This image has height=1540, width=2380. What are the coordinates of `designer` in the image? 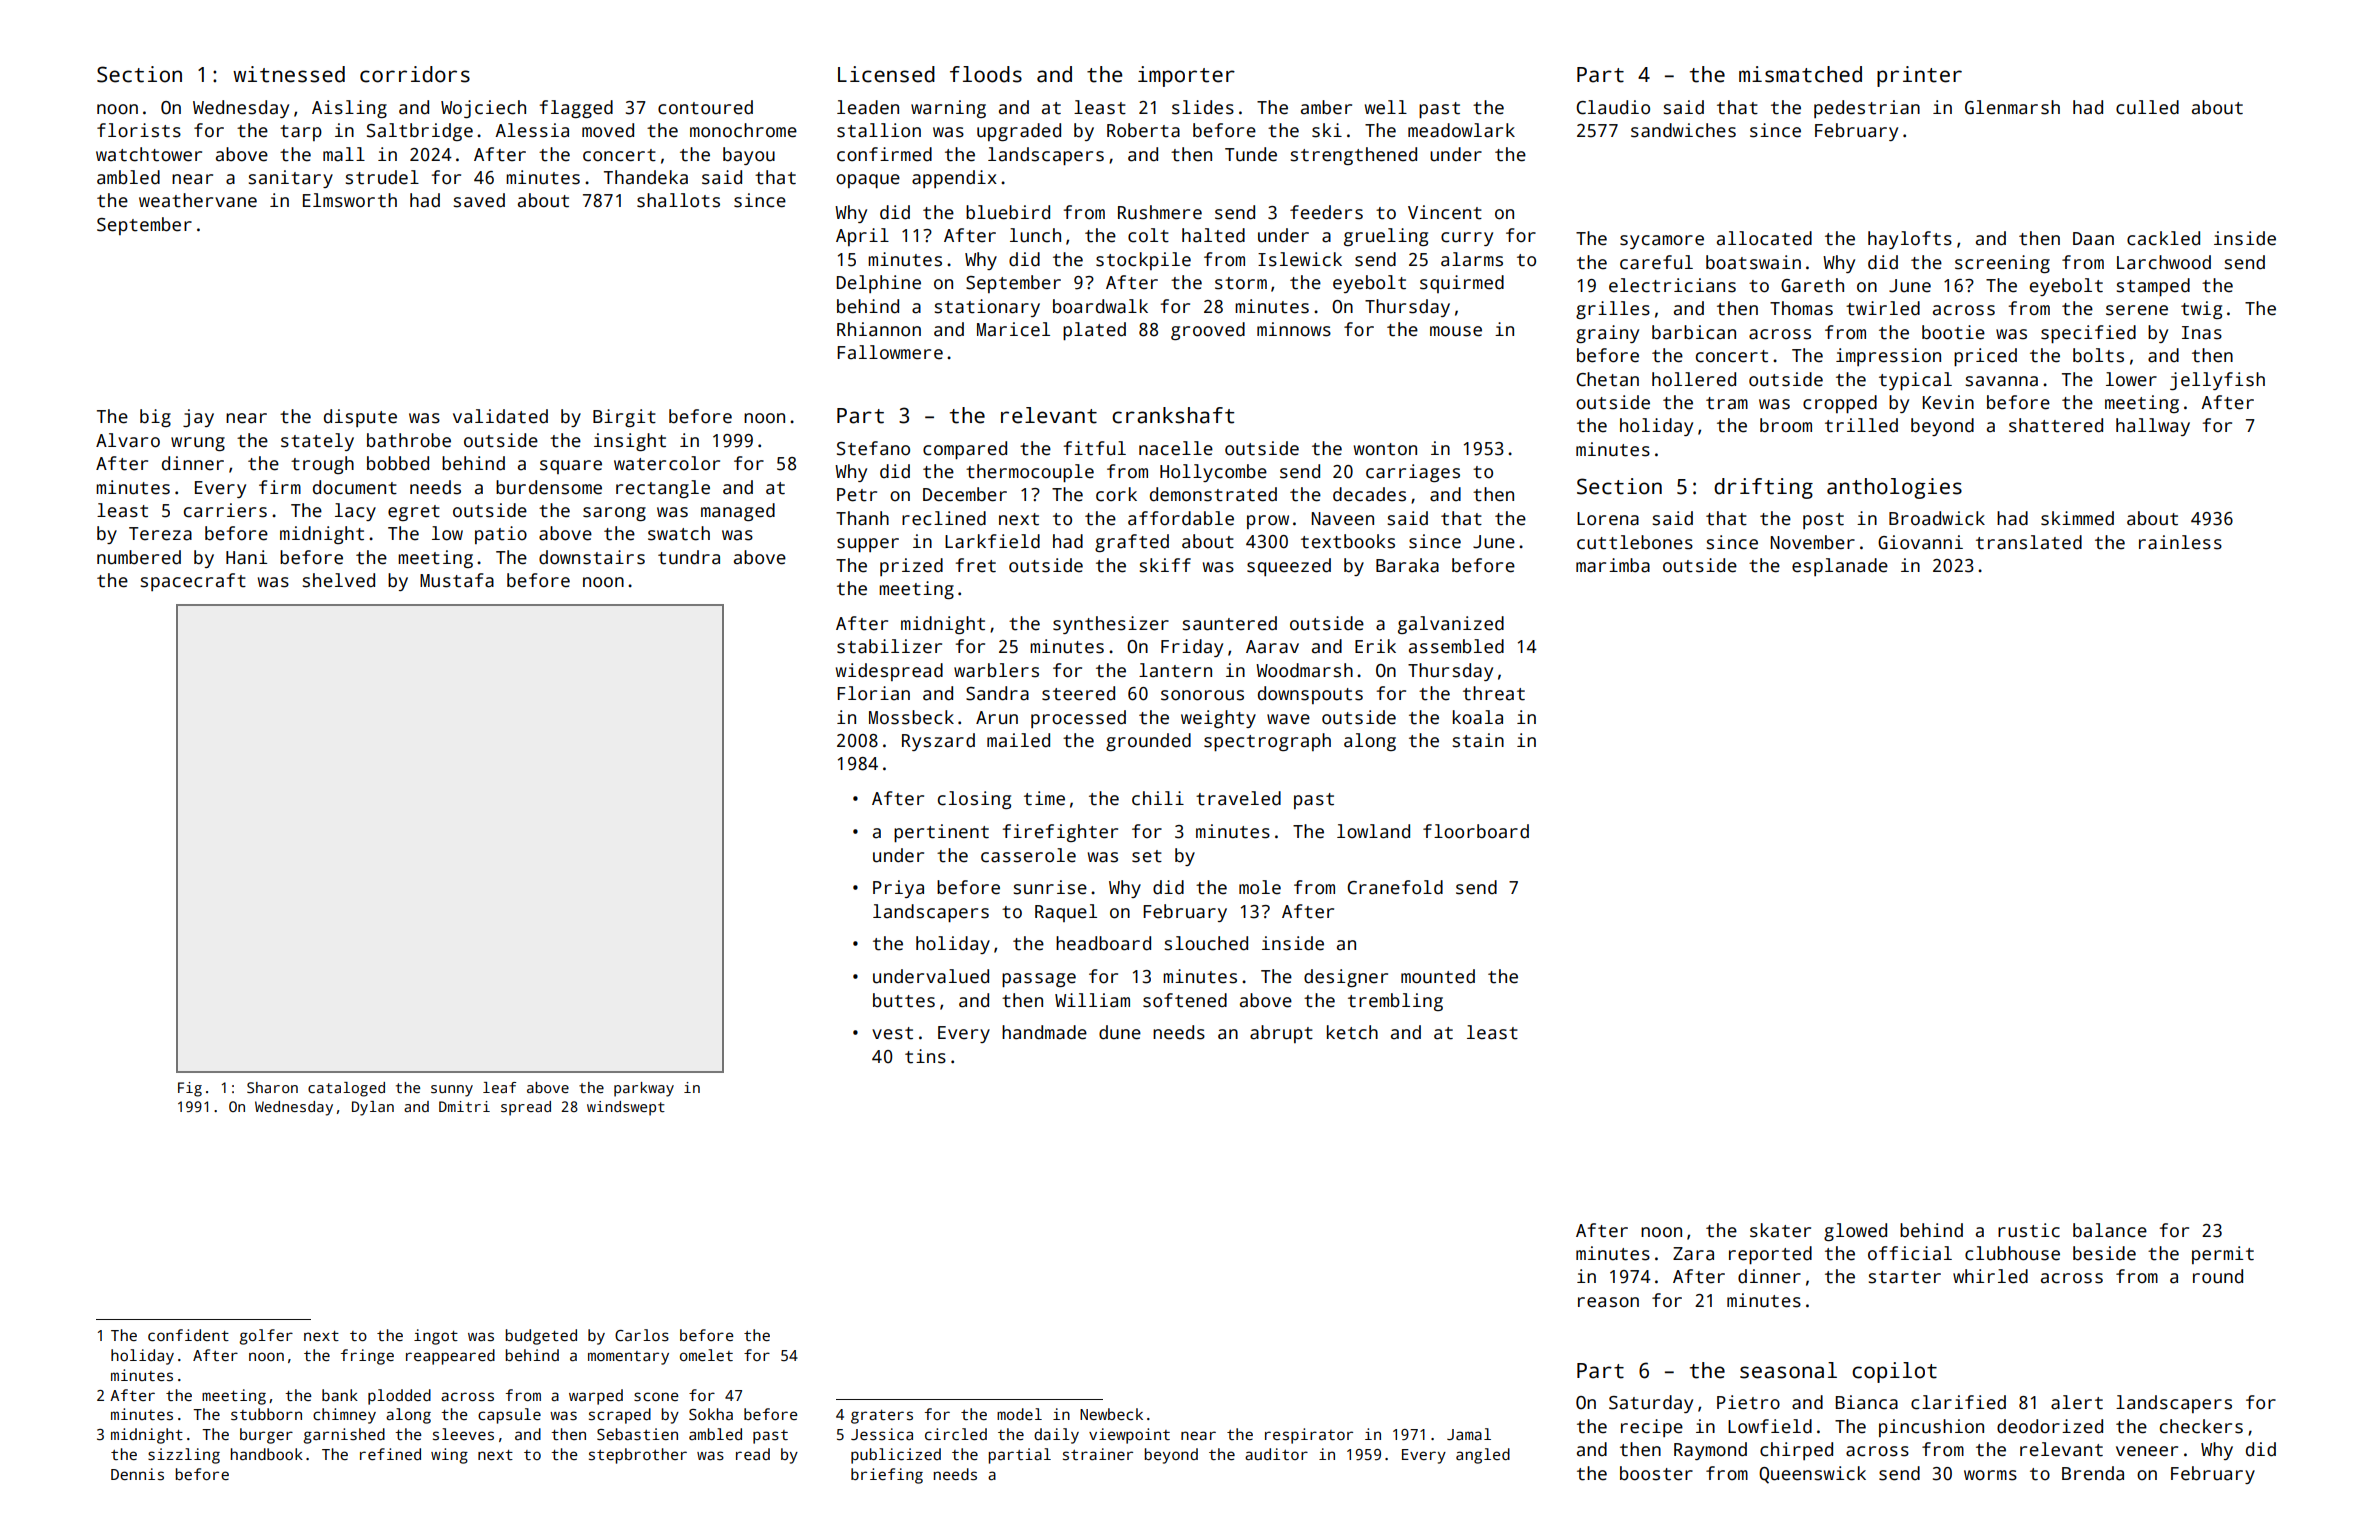 It's located at (1346, 978).
